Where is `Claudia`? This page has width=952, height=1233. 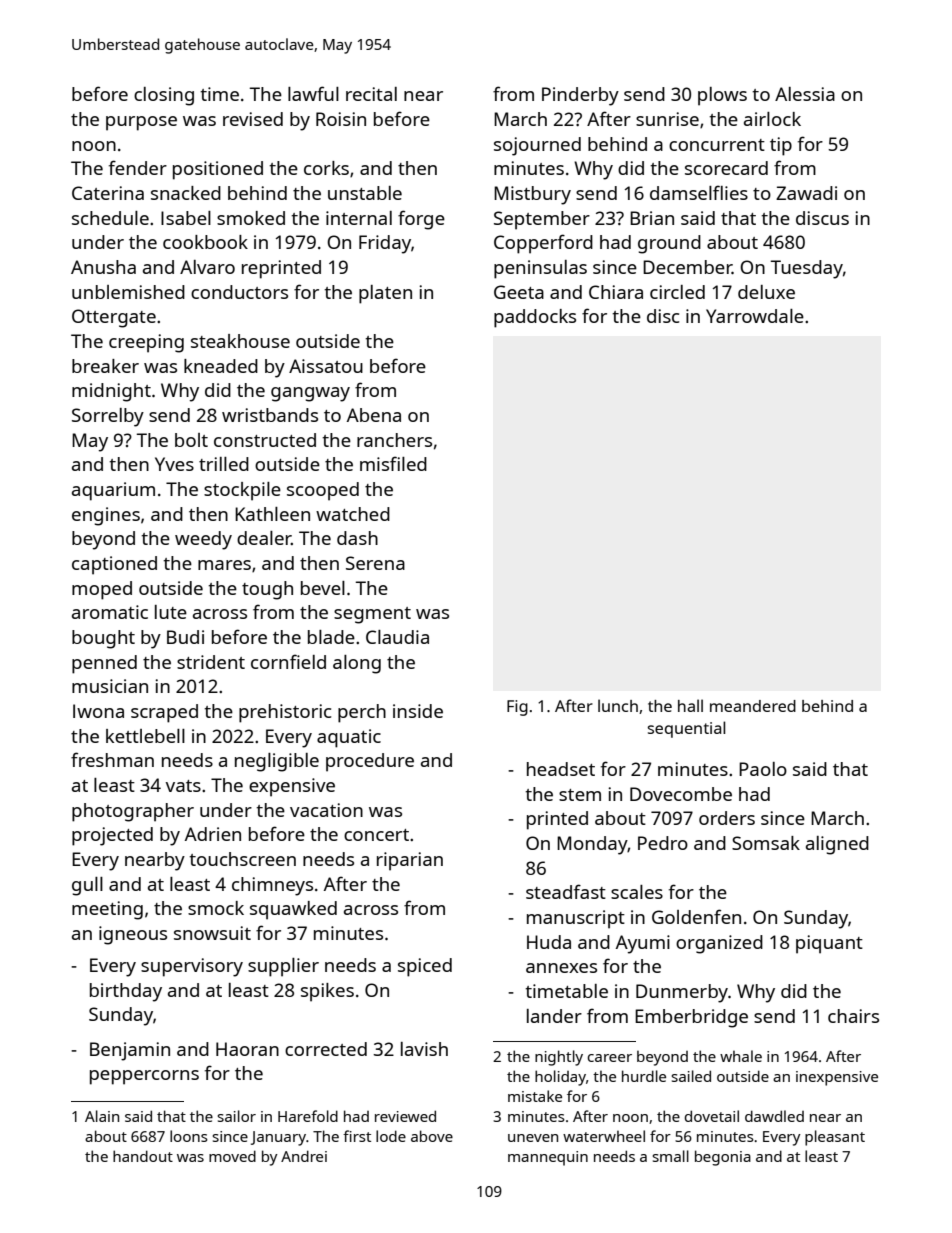
Claudia is located at coordinates (397, 637).
